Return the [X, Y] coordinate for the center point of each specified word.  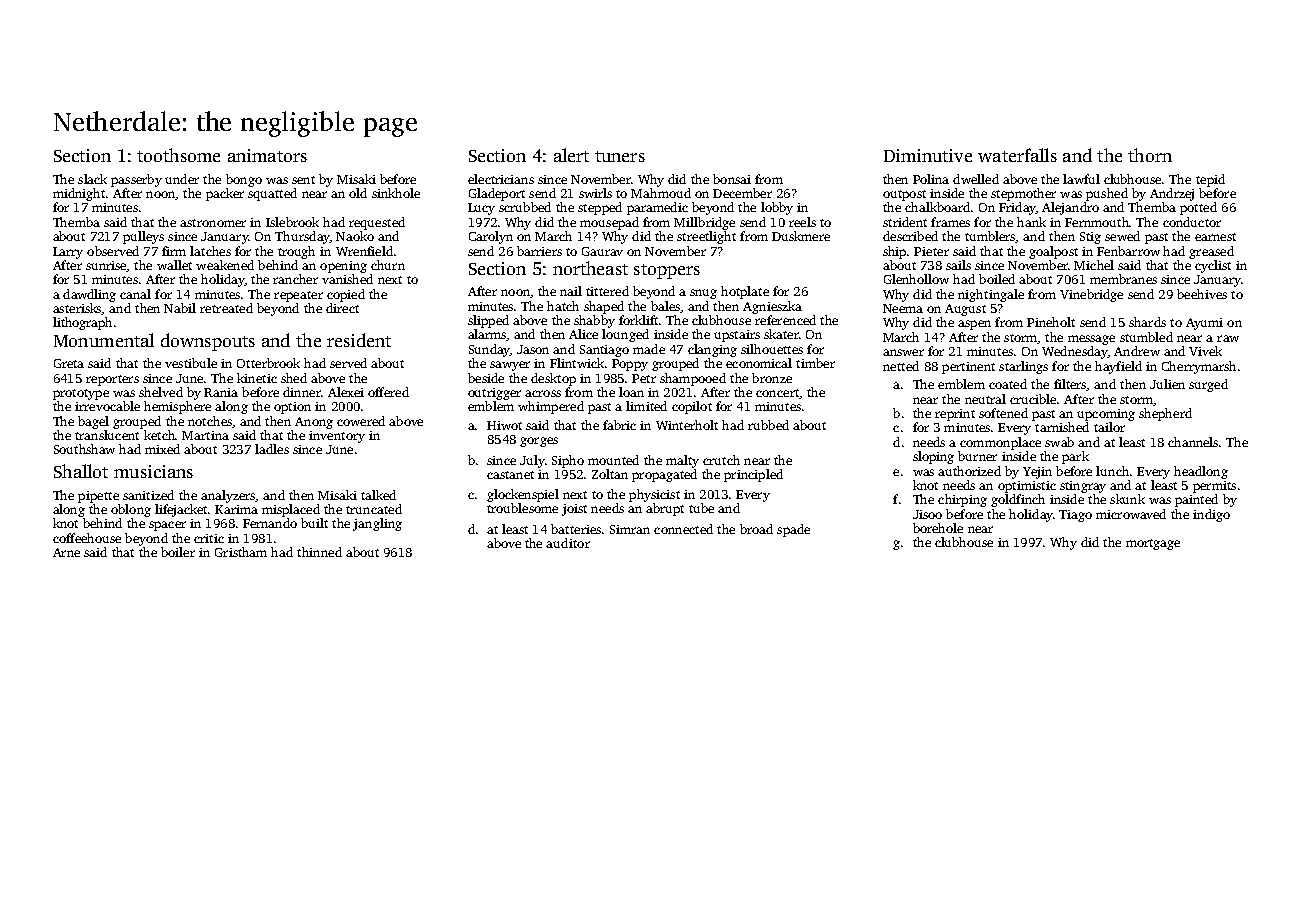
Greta [69, 363]
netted [901, 366]
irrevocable [107, 406]
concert [777, 393]
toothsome [178, 155]
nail [571, 291]
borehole [938, 528]
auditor [568, 543]
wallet [174, 265]
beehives [1202, 294]
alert [571, 155]
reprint [955, 415]
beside [486, 378]
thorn [1150, 155]
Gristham [241, 552]
